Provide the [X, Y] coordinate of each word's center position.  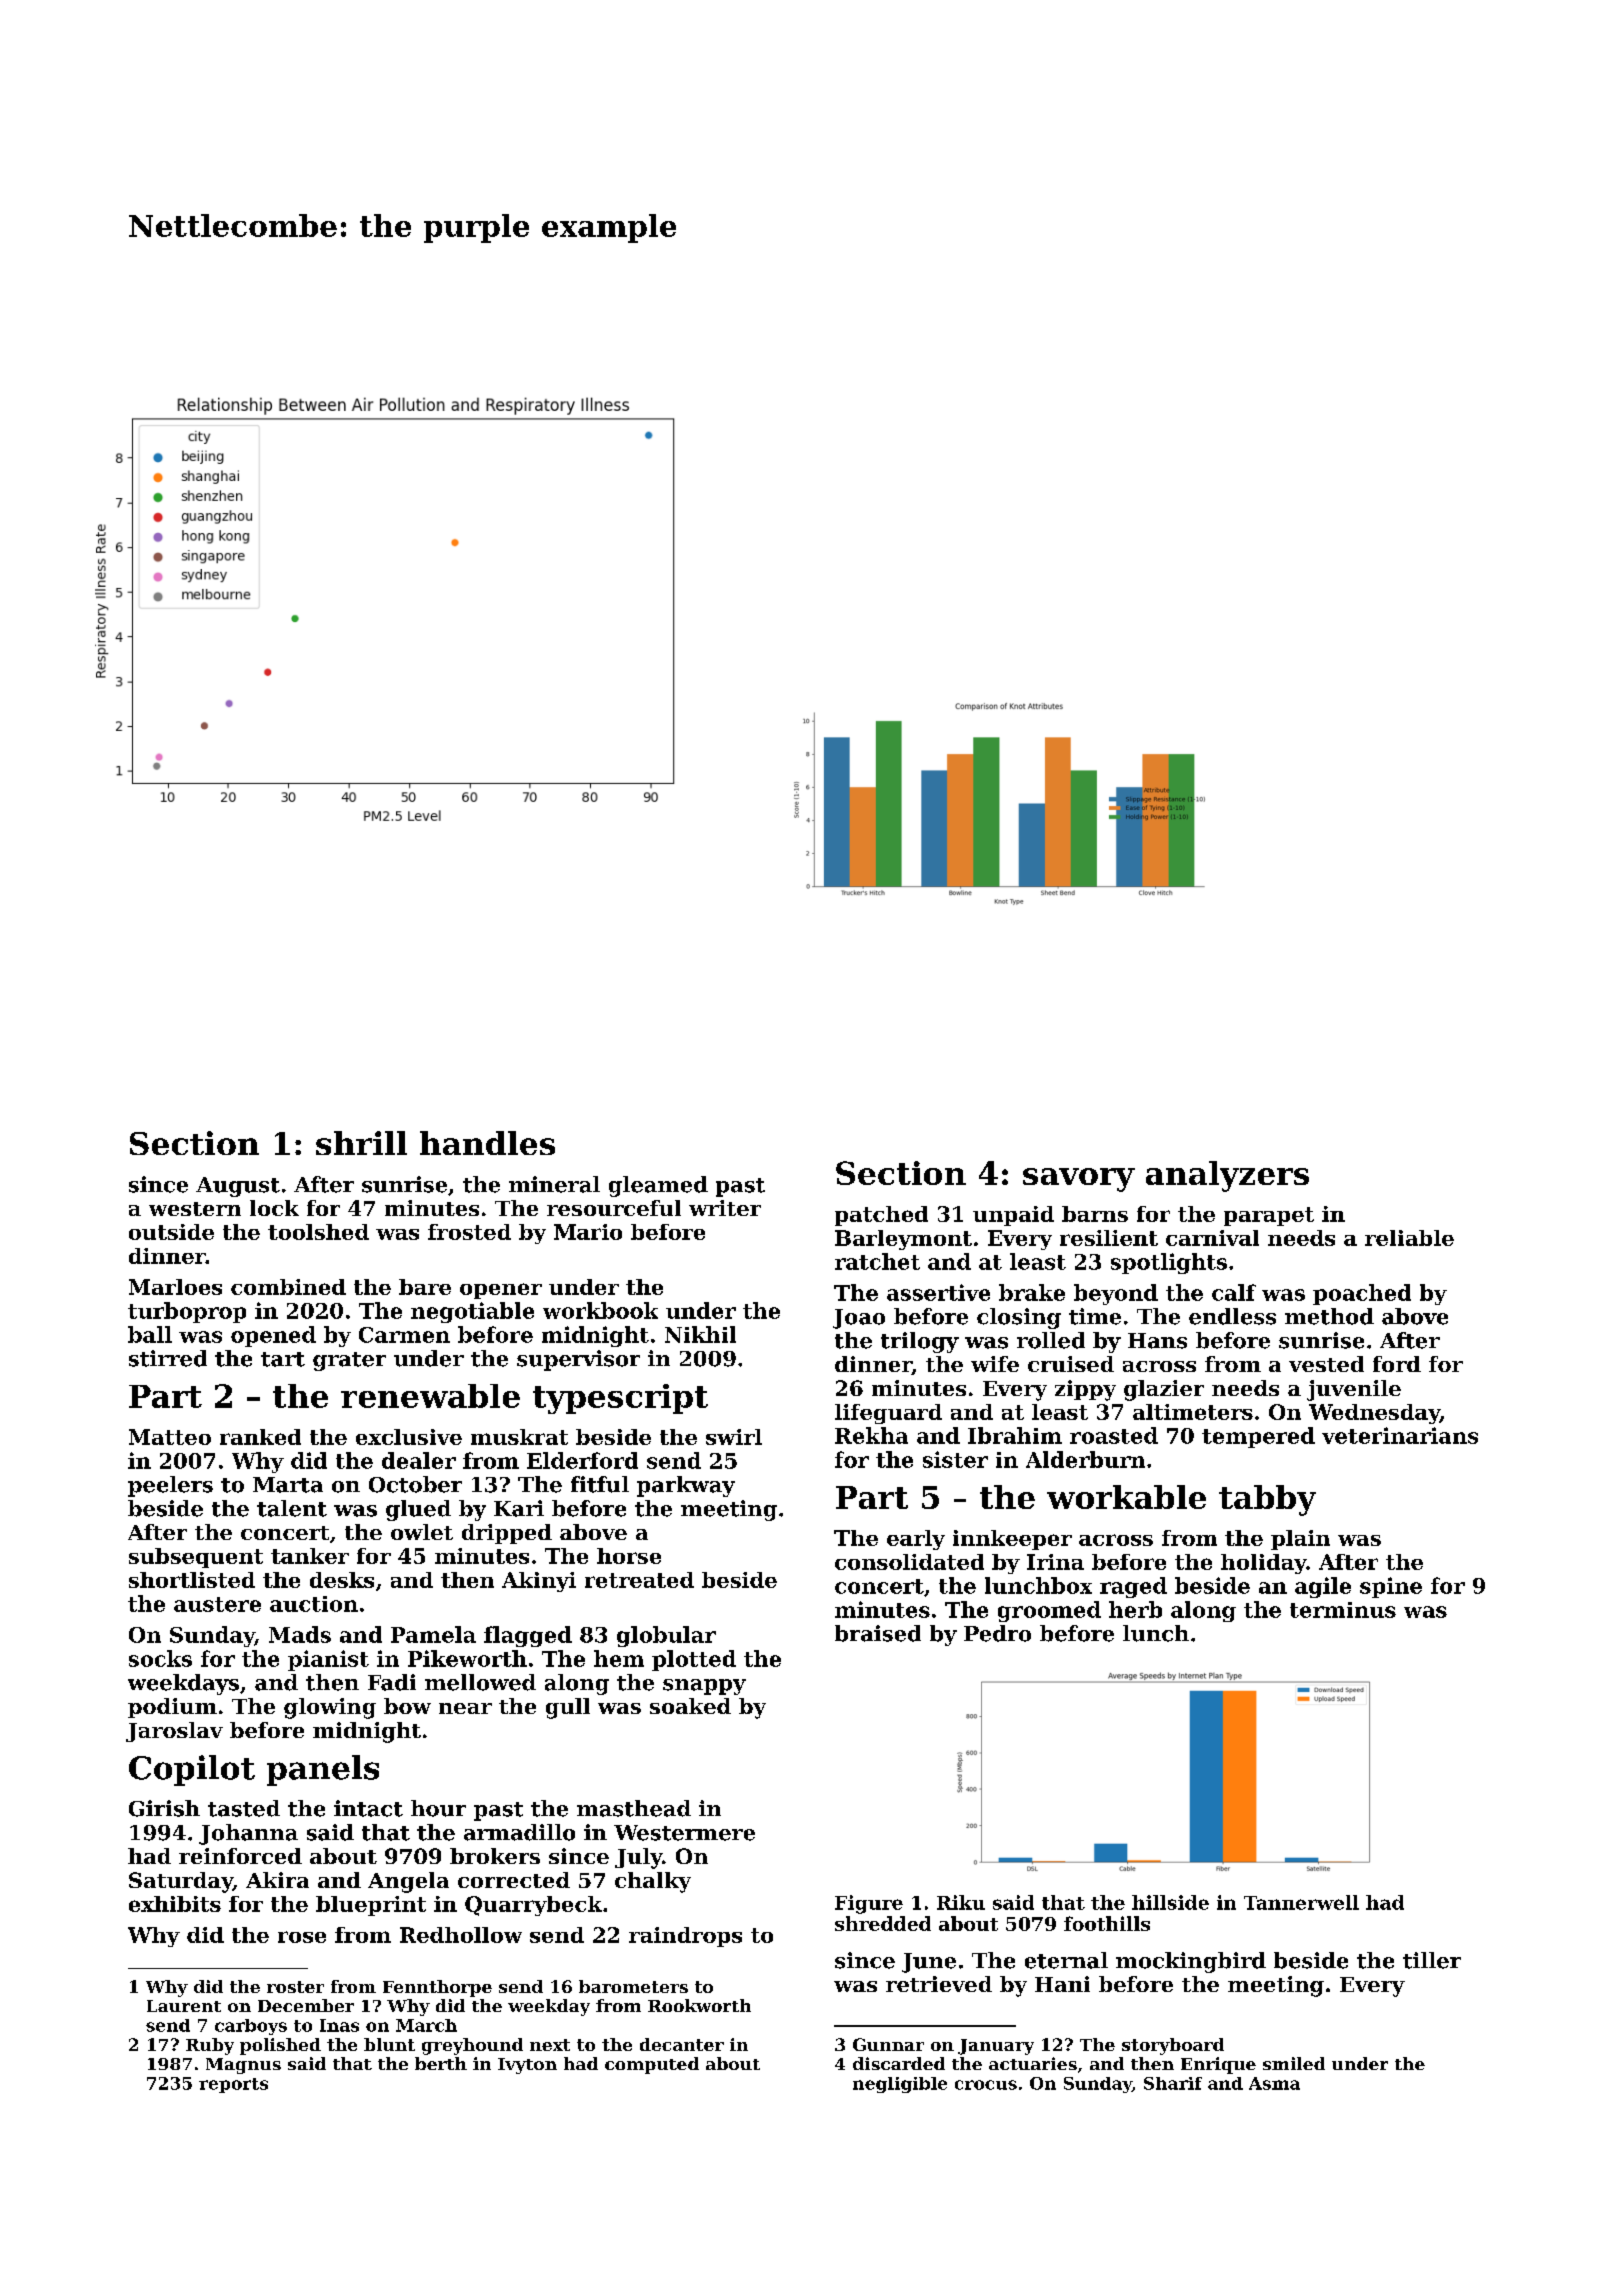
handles [487, 1143]
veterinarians [1400, 1435]
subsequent [196, 1558]
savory [1079, 1180]
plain [1300, 1540]
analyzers [1227, 1176]
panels [323, 1770]
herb [1135, 1609]
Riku [961, 1902]
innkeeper [1012, 1540]
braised [878, 1633]
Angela [408, 1882]
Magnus [243, 2066]
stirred [168, 1358]
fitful [600, 1484]
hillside [1170, 1902]
